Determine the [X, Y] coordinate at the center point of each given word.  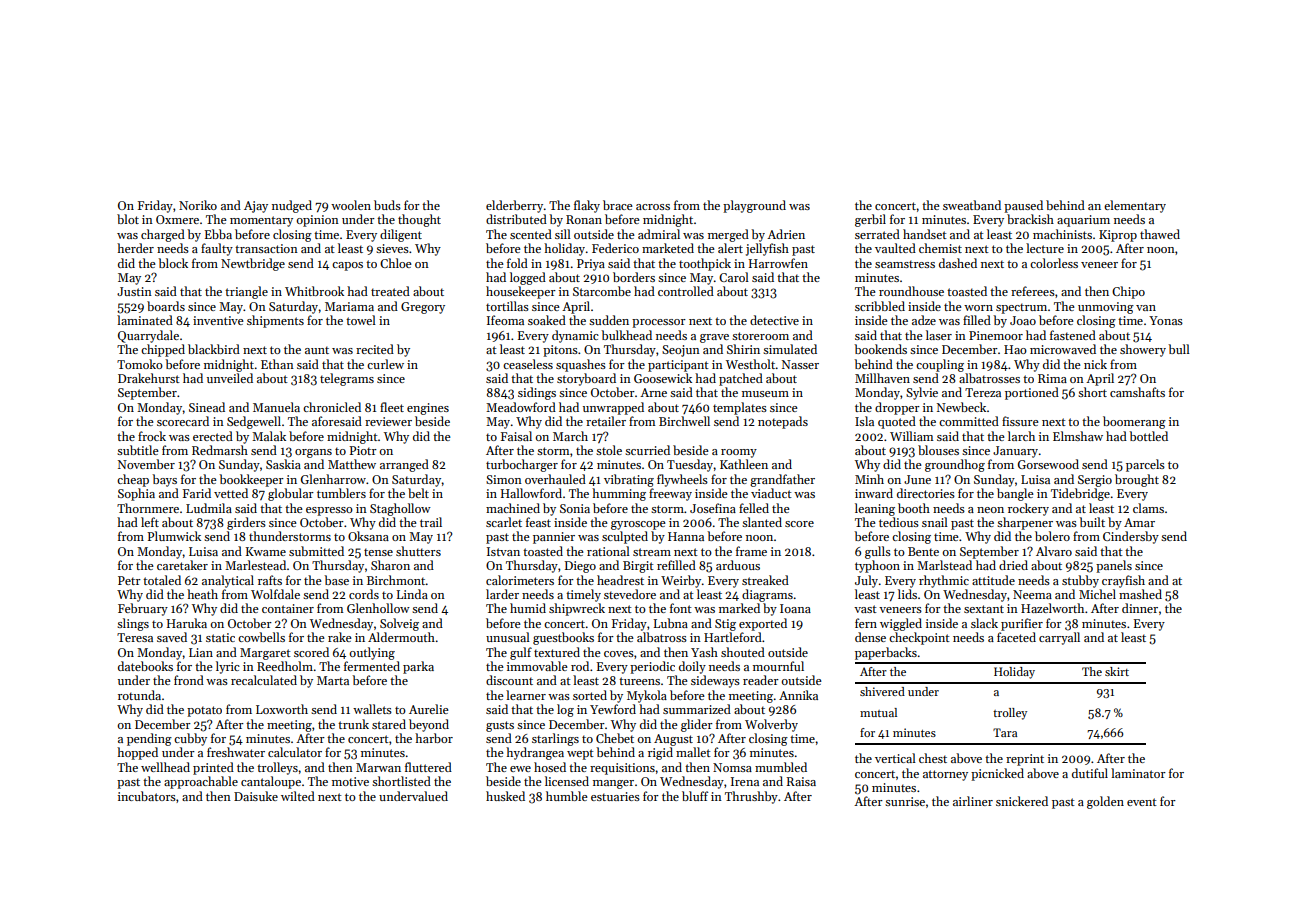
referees [1033, 291]
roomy [739, 453]
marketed [668, 248]
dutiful [1090, 773]
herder [135, 248]
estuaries [615, 796]
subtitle [138, 450]
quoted [897, 422]
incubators [147, 796]
